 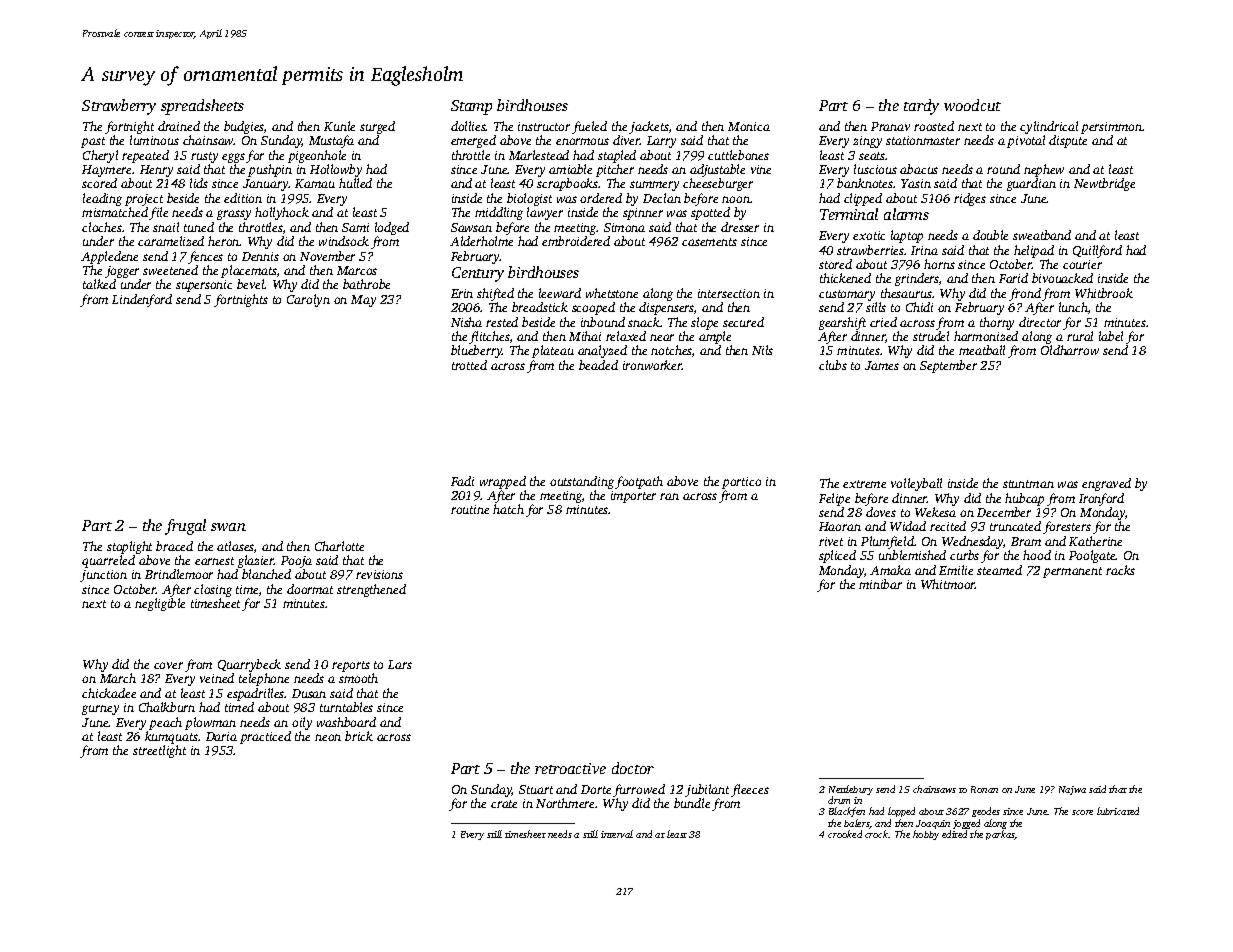 I want to click on revisions, so click(x=379, y=574).
